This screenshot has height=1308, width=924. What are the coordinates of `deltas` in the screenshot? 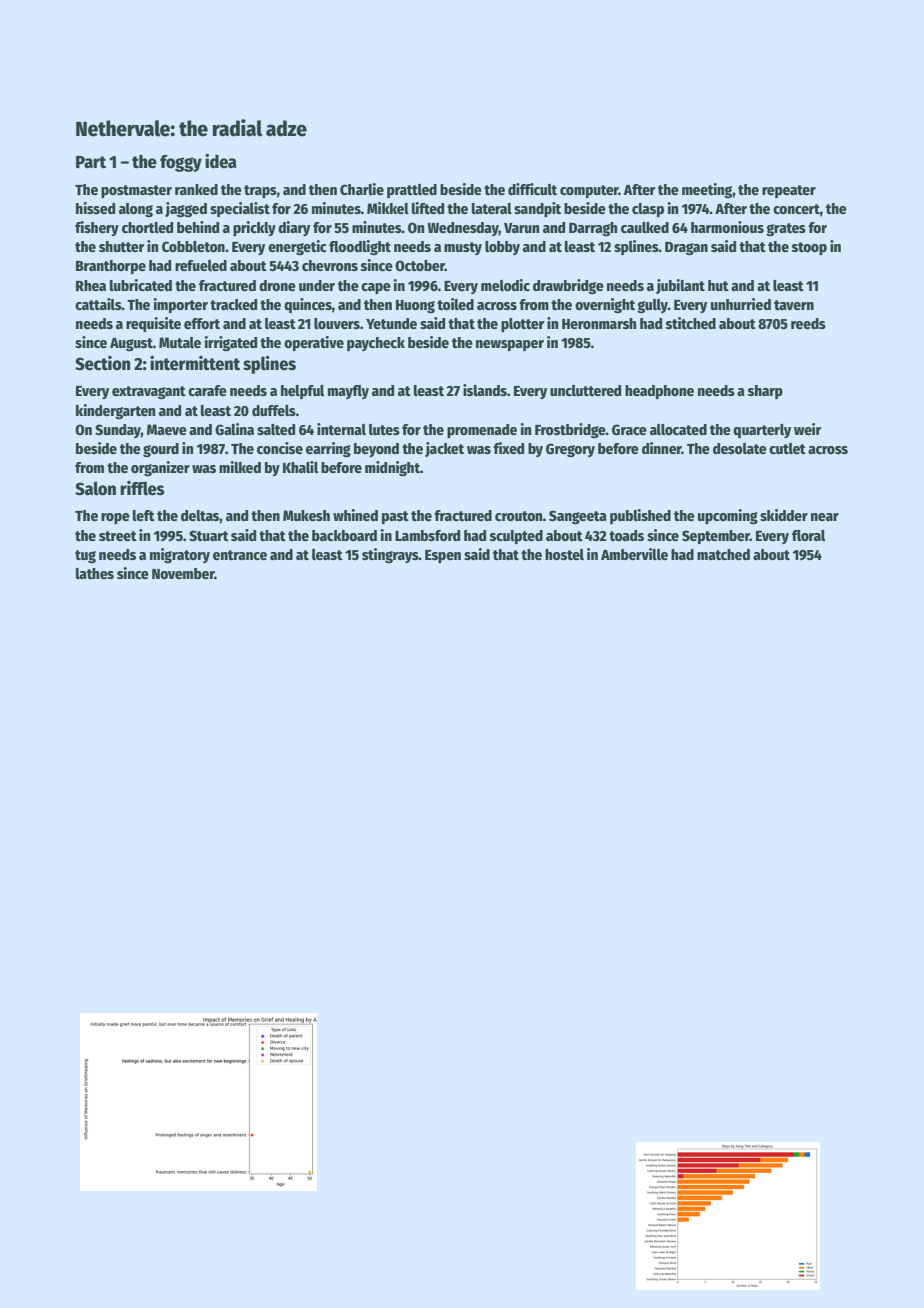 It's located at (200, 515).
